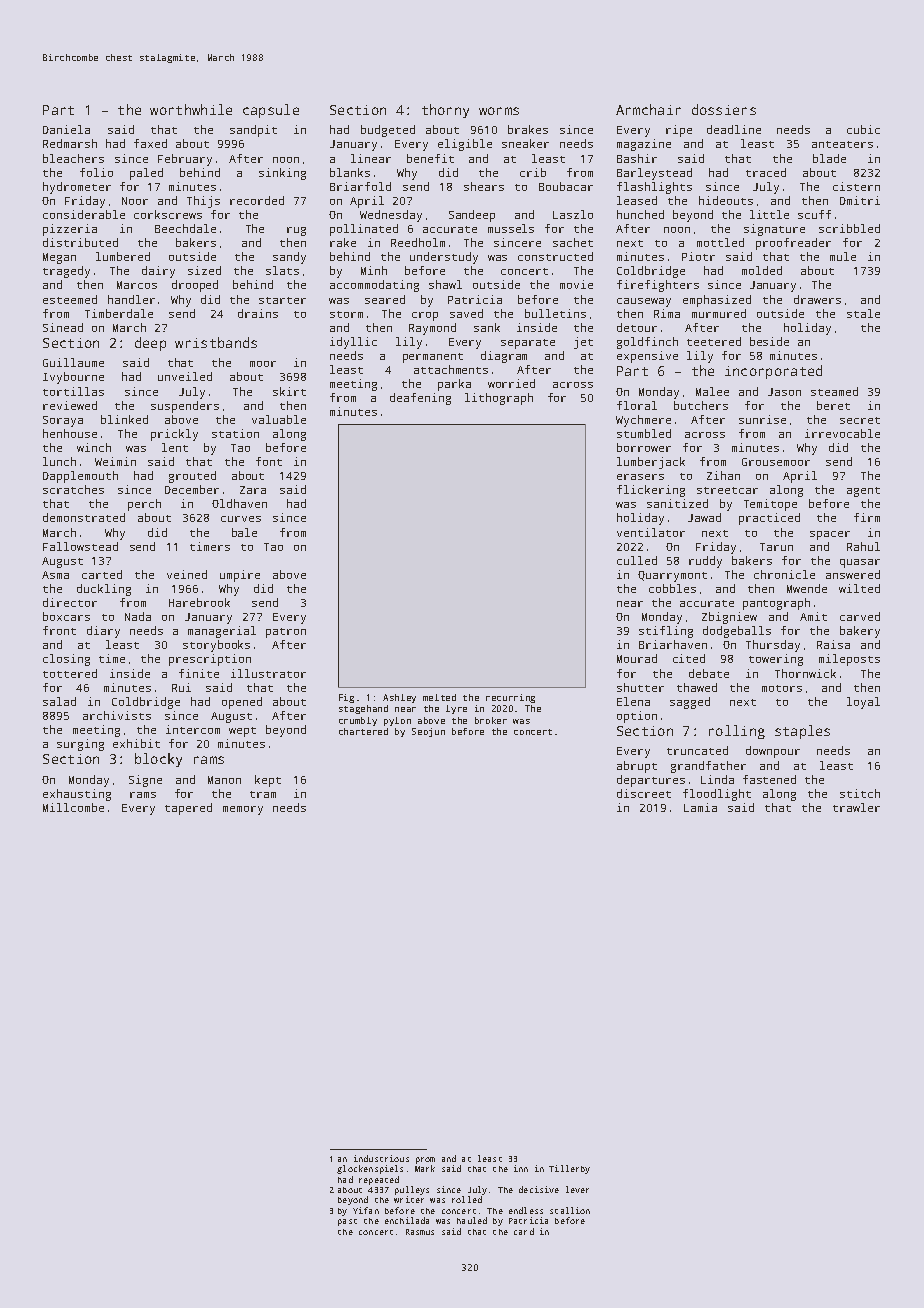 This screenshot has width=924, height=1308. I want to click on ripe, so click(679, 131).
